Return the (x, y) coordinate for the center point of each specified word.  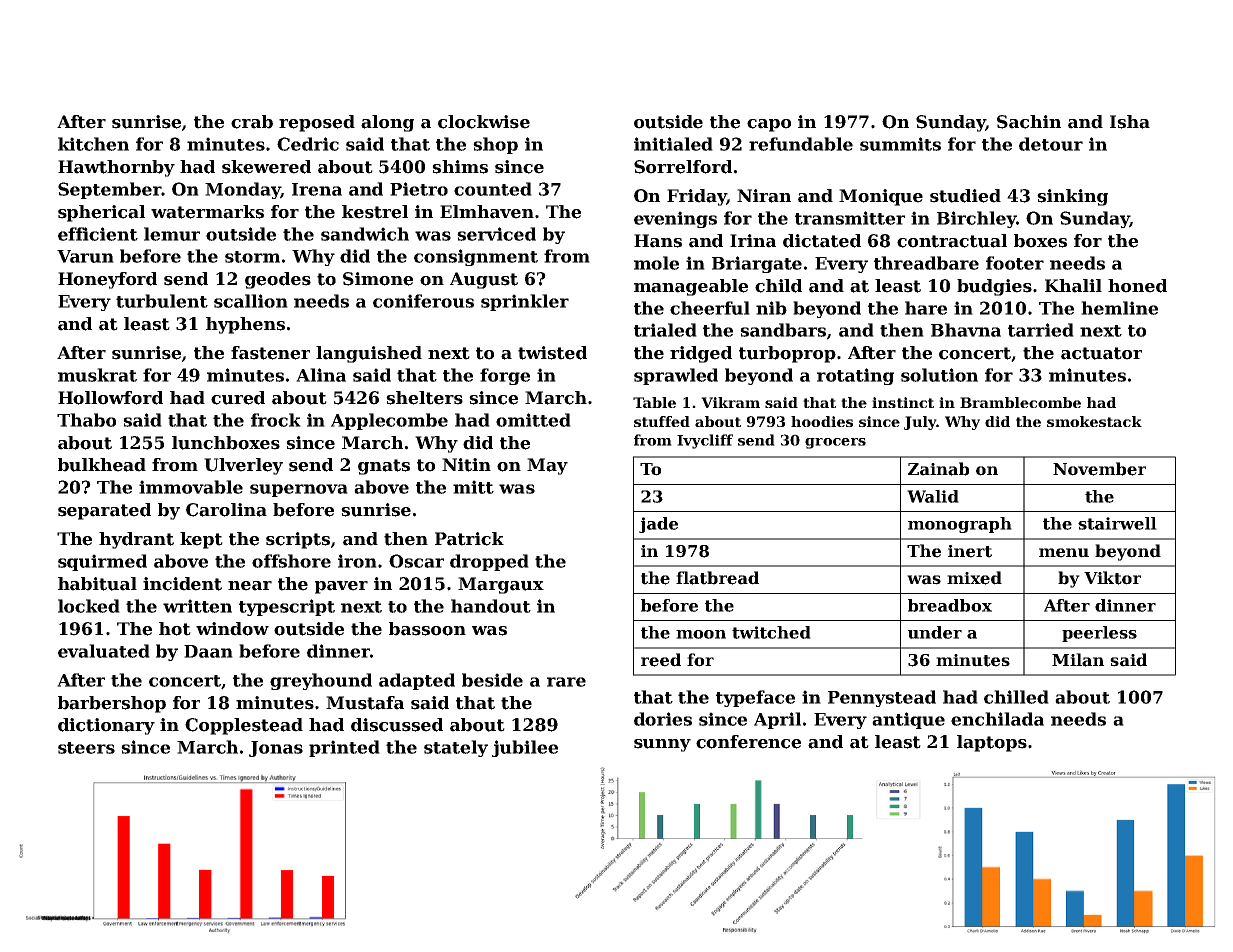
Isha (1130, 122)
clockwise (484, 122)
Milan (1078, 660)
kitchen (93, 144)
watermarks (207, 212)
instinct (903, 402)
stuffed (662, 421)
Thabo (86, 420)
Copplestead (244, 726)
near (250, 586)
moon (701, 634)
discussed (397, 725)
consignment (476, 257)
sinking (1072, 197)
